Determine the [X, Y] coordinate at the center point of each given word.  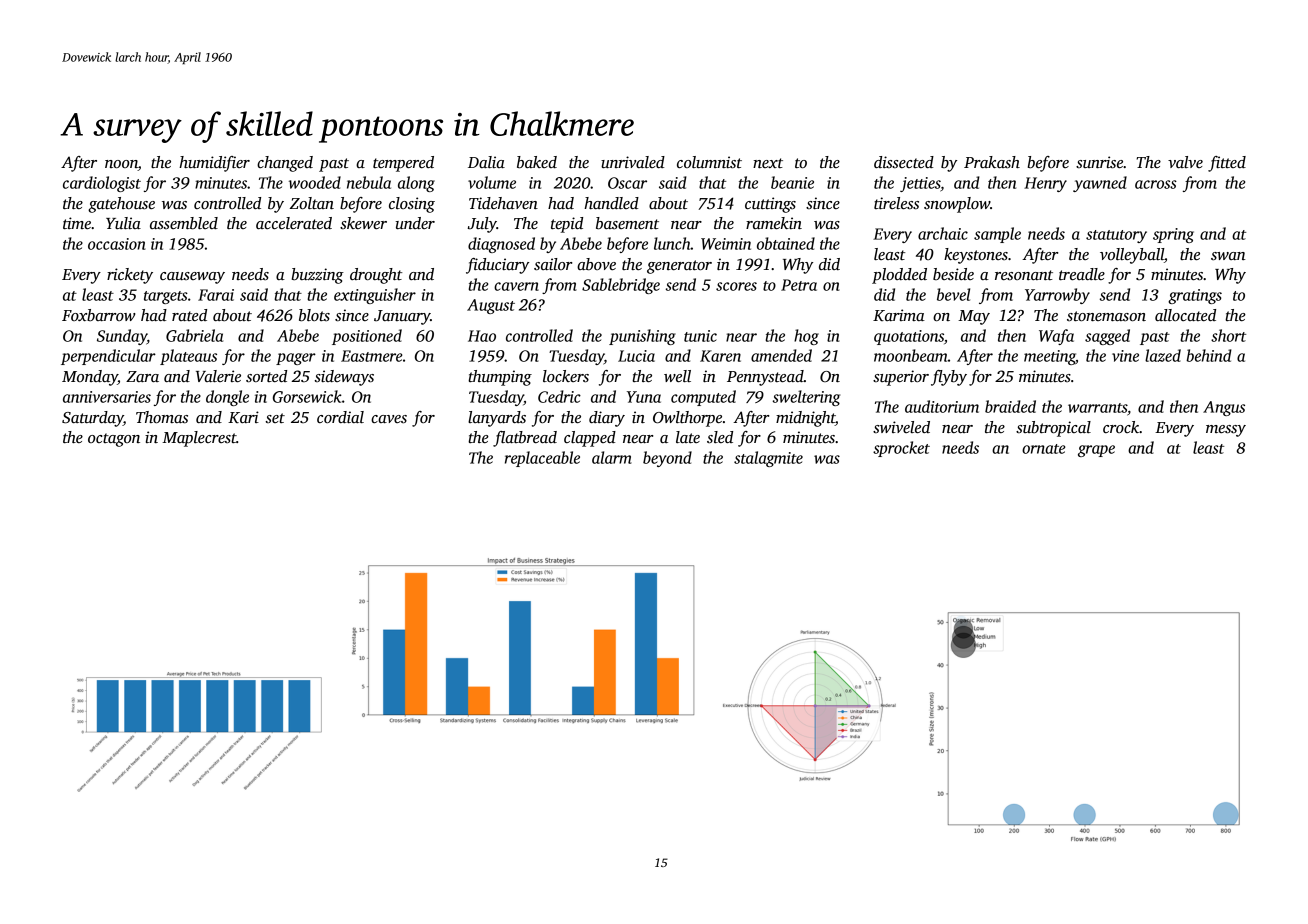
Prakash [992, 162]
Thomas [162, 417]
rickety [130, 276]
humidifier [214, 164]
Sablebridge [621, 286]
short [1228, 335]
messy [1226, 431]
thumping [500, 378]
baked [537, 162]
